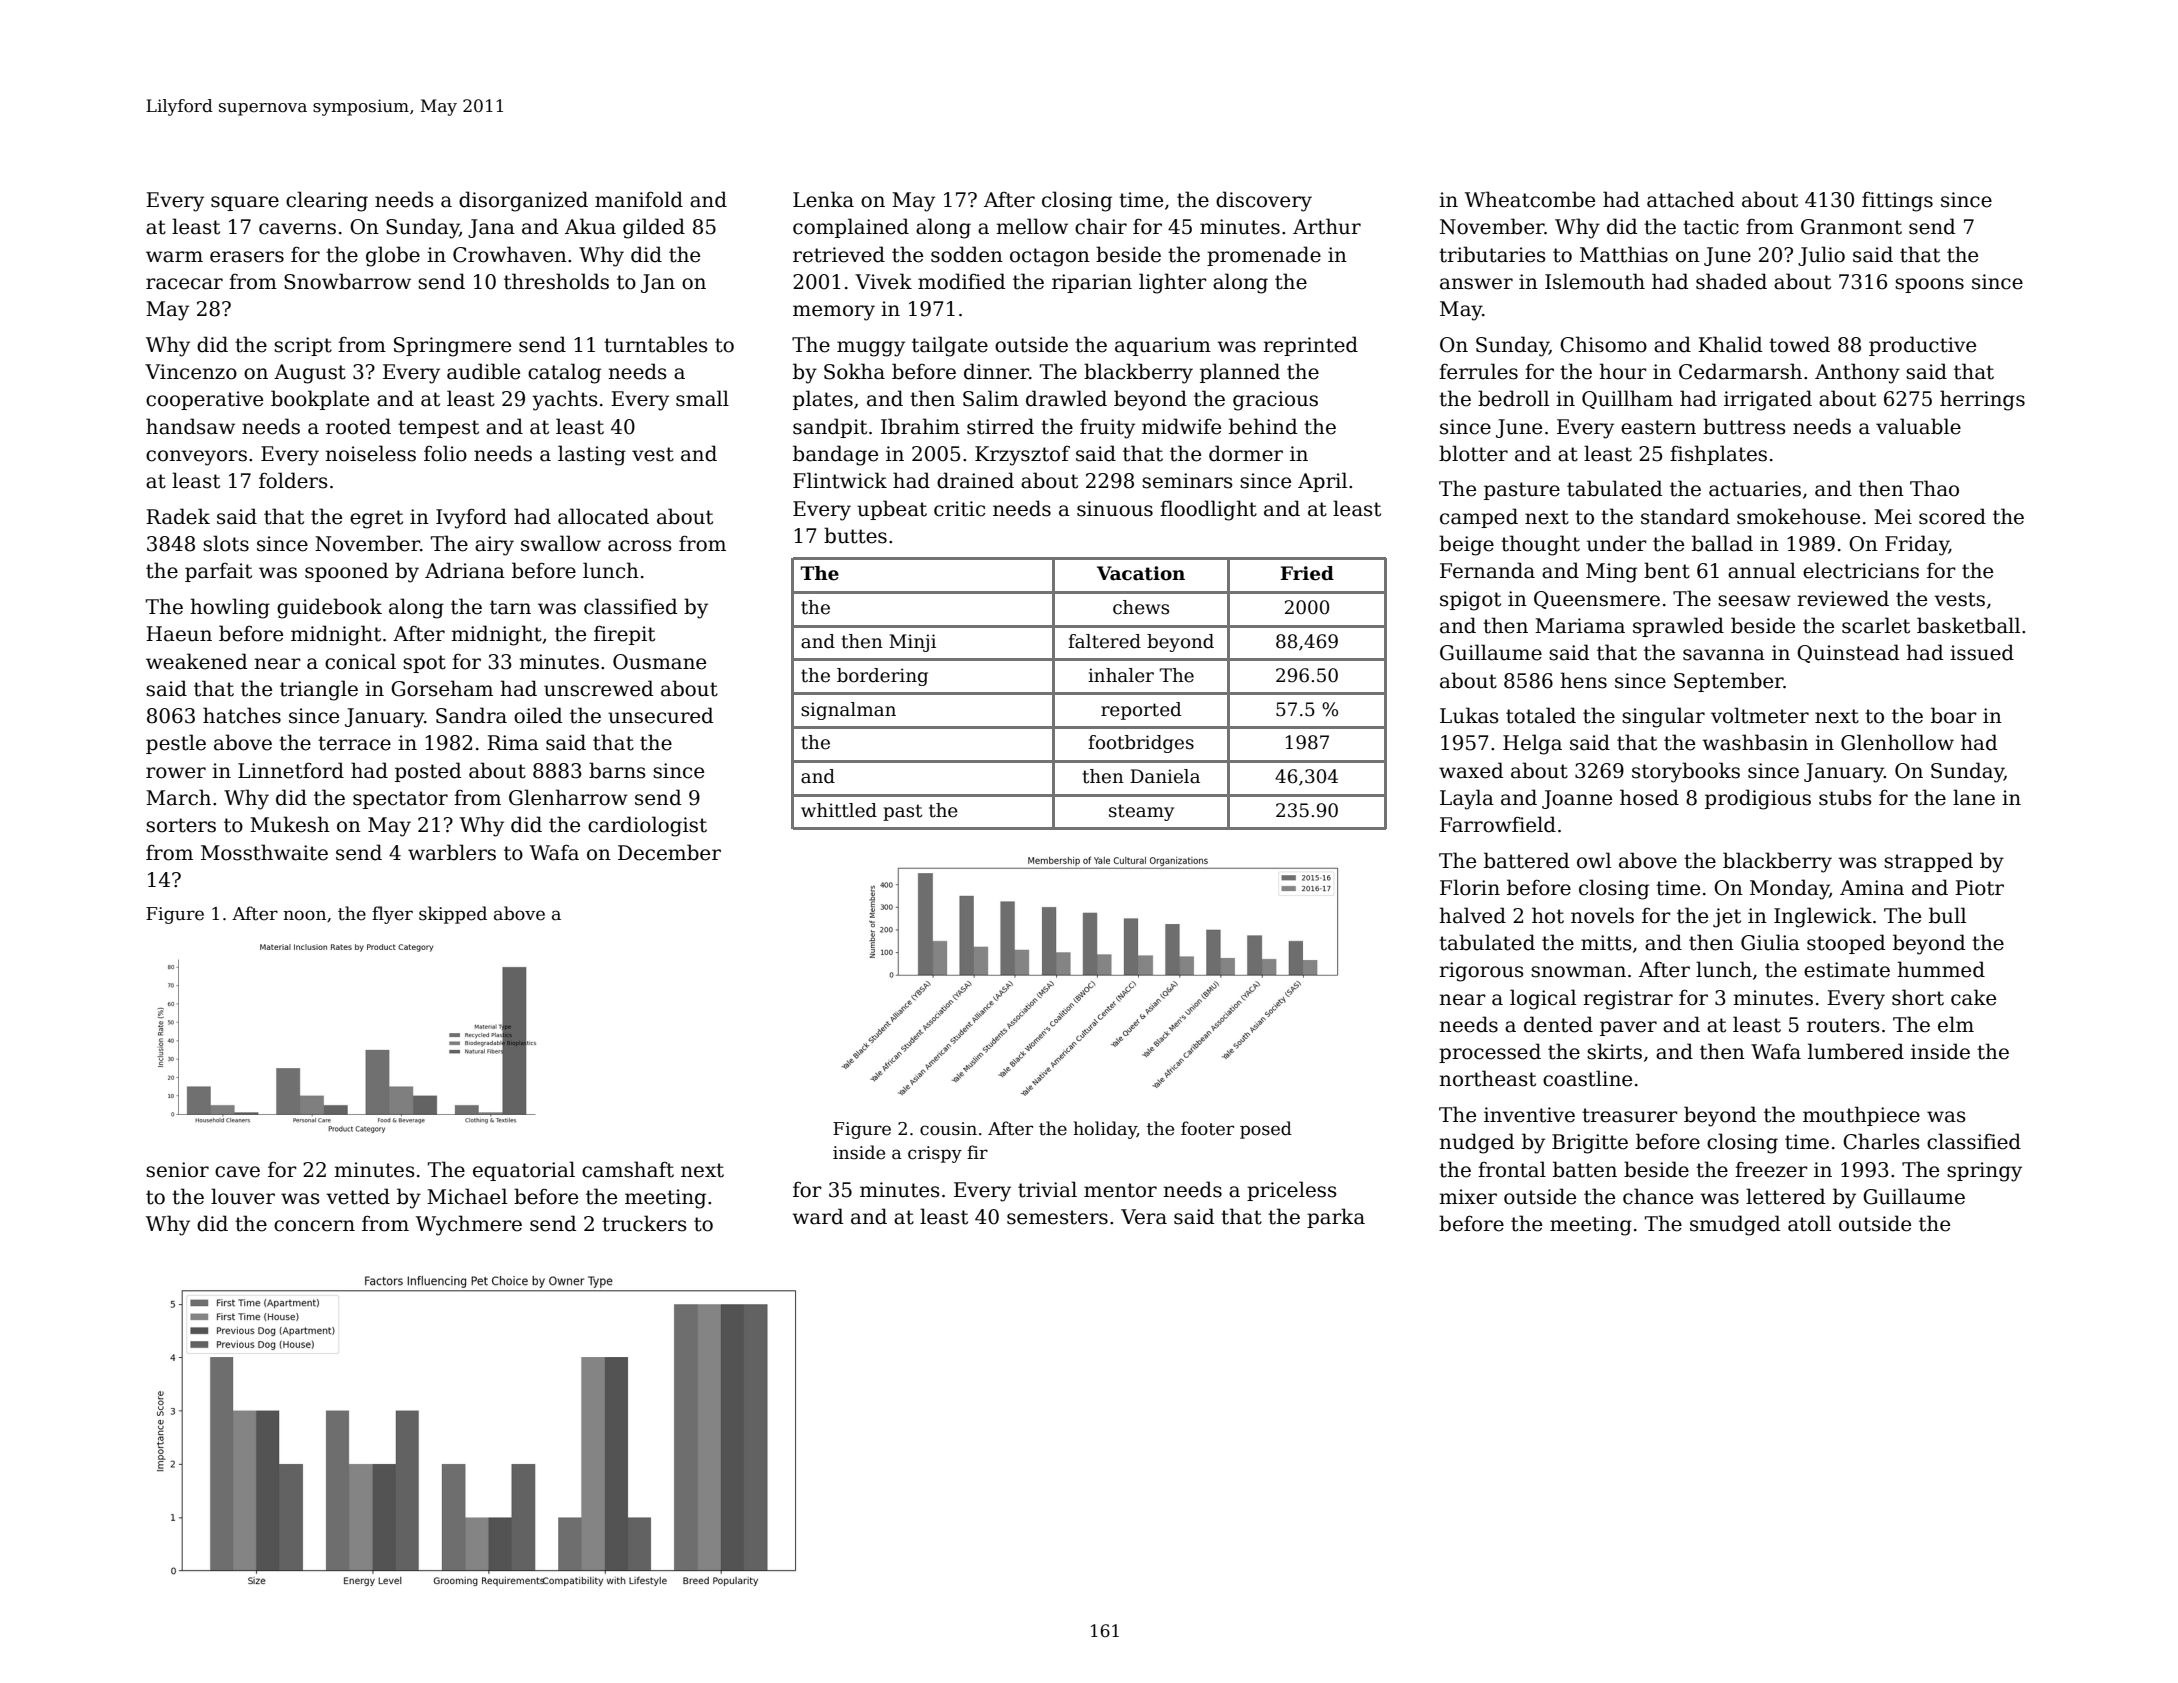 The height and width of the screenshot is (1683, 2178). What do you see at coordinates (1973, 997) in the screenshot?
I see `cake` at bounding box center [1973, 997].
